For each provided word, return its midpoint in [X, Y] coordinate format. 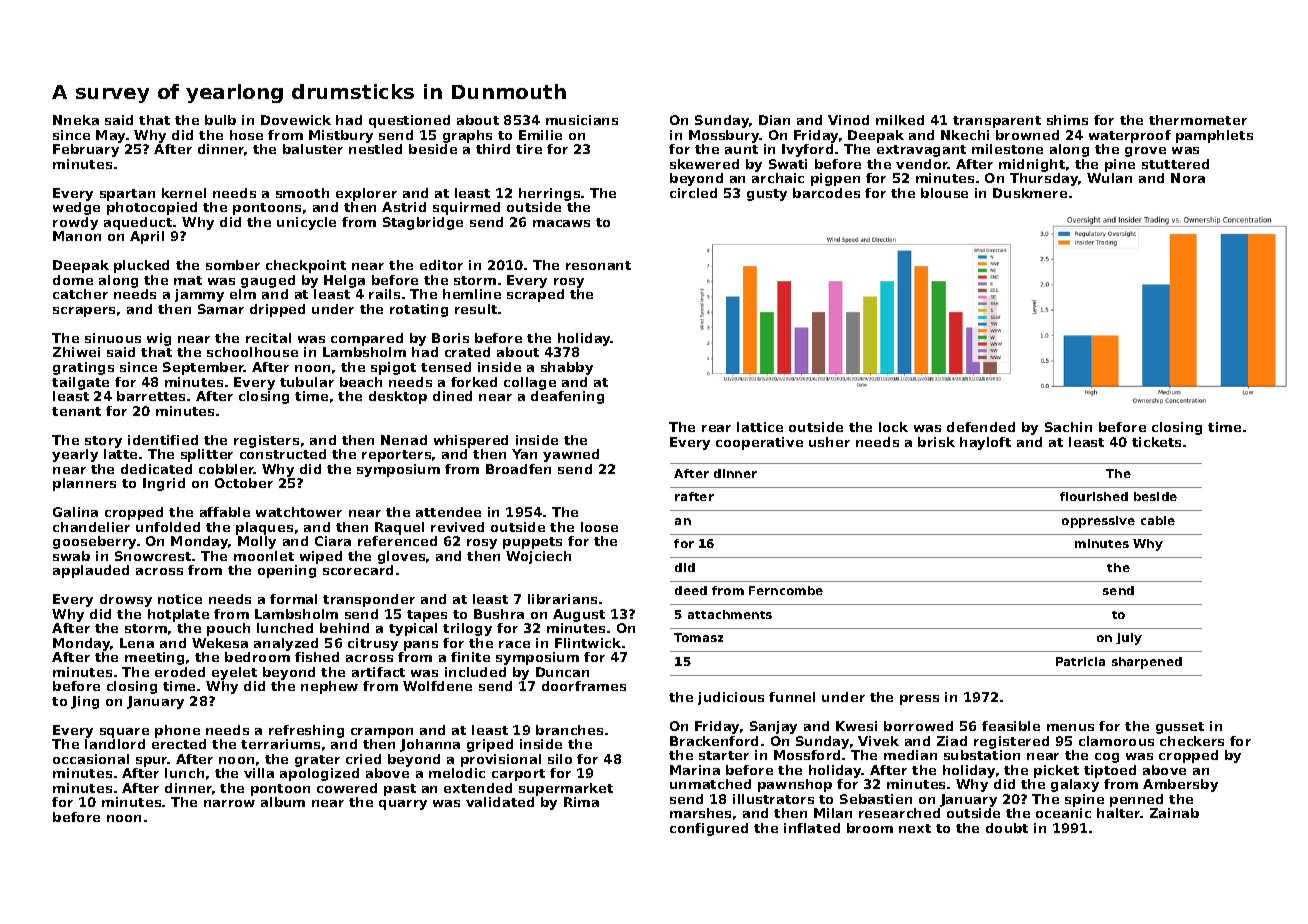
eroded [180, 672]
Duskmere [1030, 193]
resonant [598, 265]
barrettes [151, 396]
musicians [582, 120]
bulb [220, 120]
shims [1067, 120]
